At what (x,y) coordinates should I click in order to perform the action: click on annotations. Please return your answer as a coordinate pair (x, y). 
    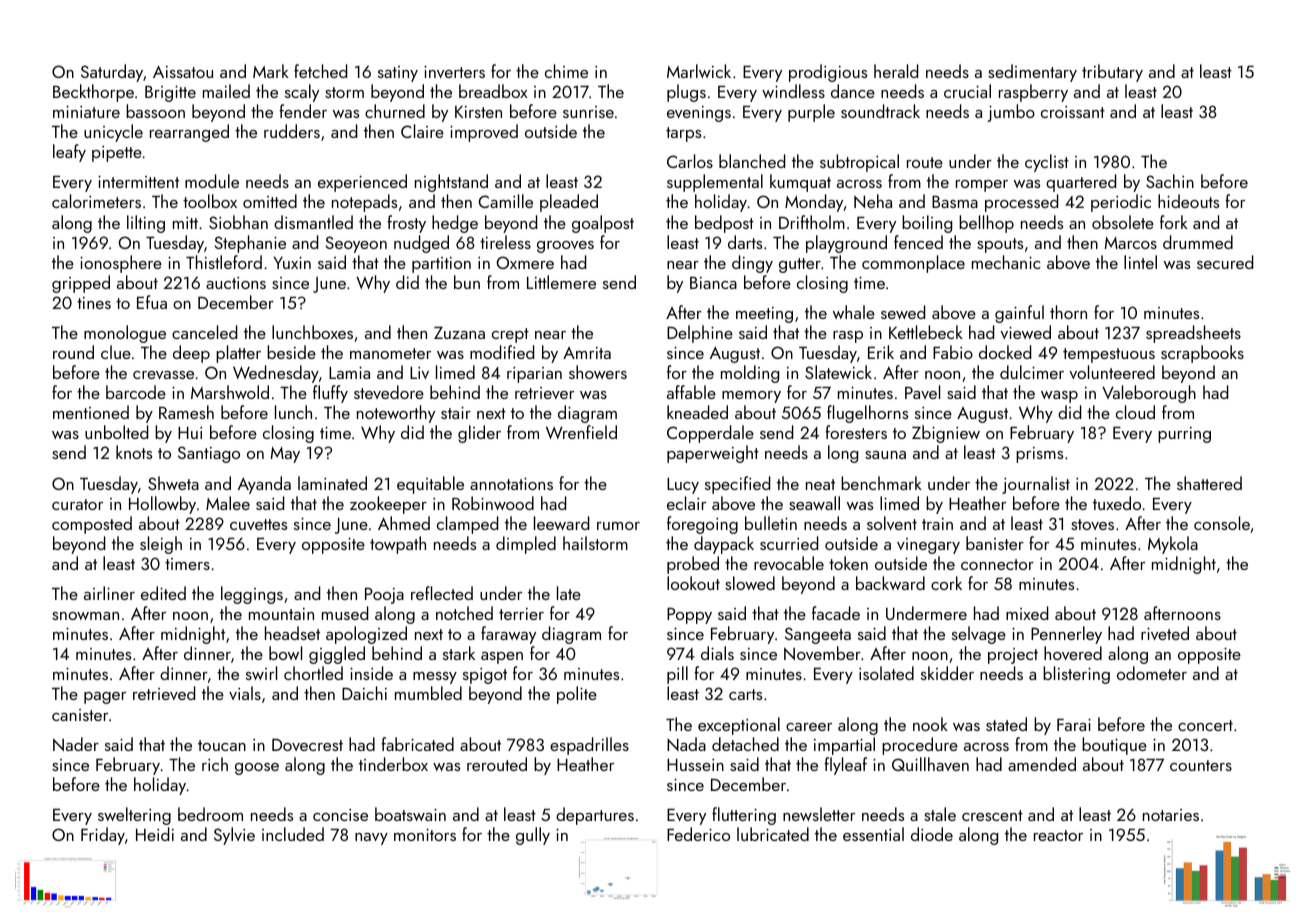
    Looking at the image, I should click on (511, 483).
